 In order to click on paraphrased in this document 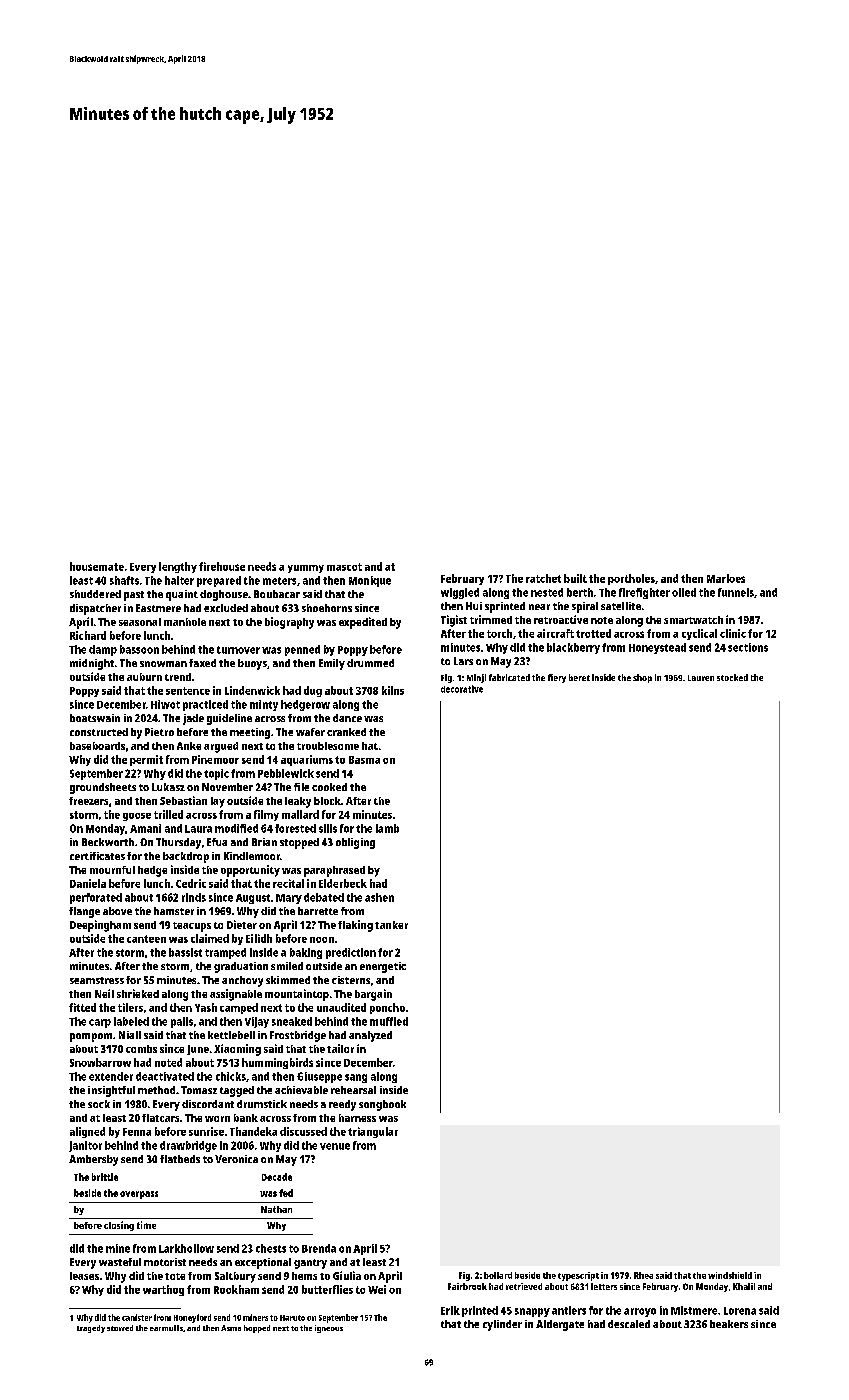, I will do `click(334, 871)`.
